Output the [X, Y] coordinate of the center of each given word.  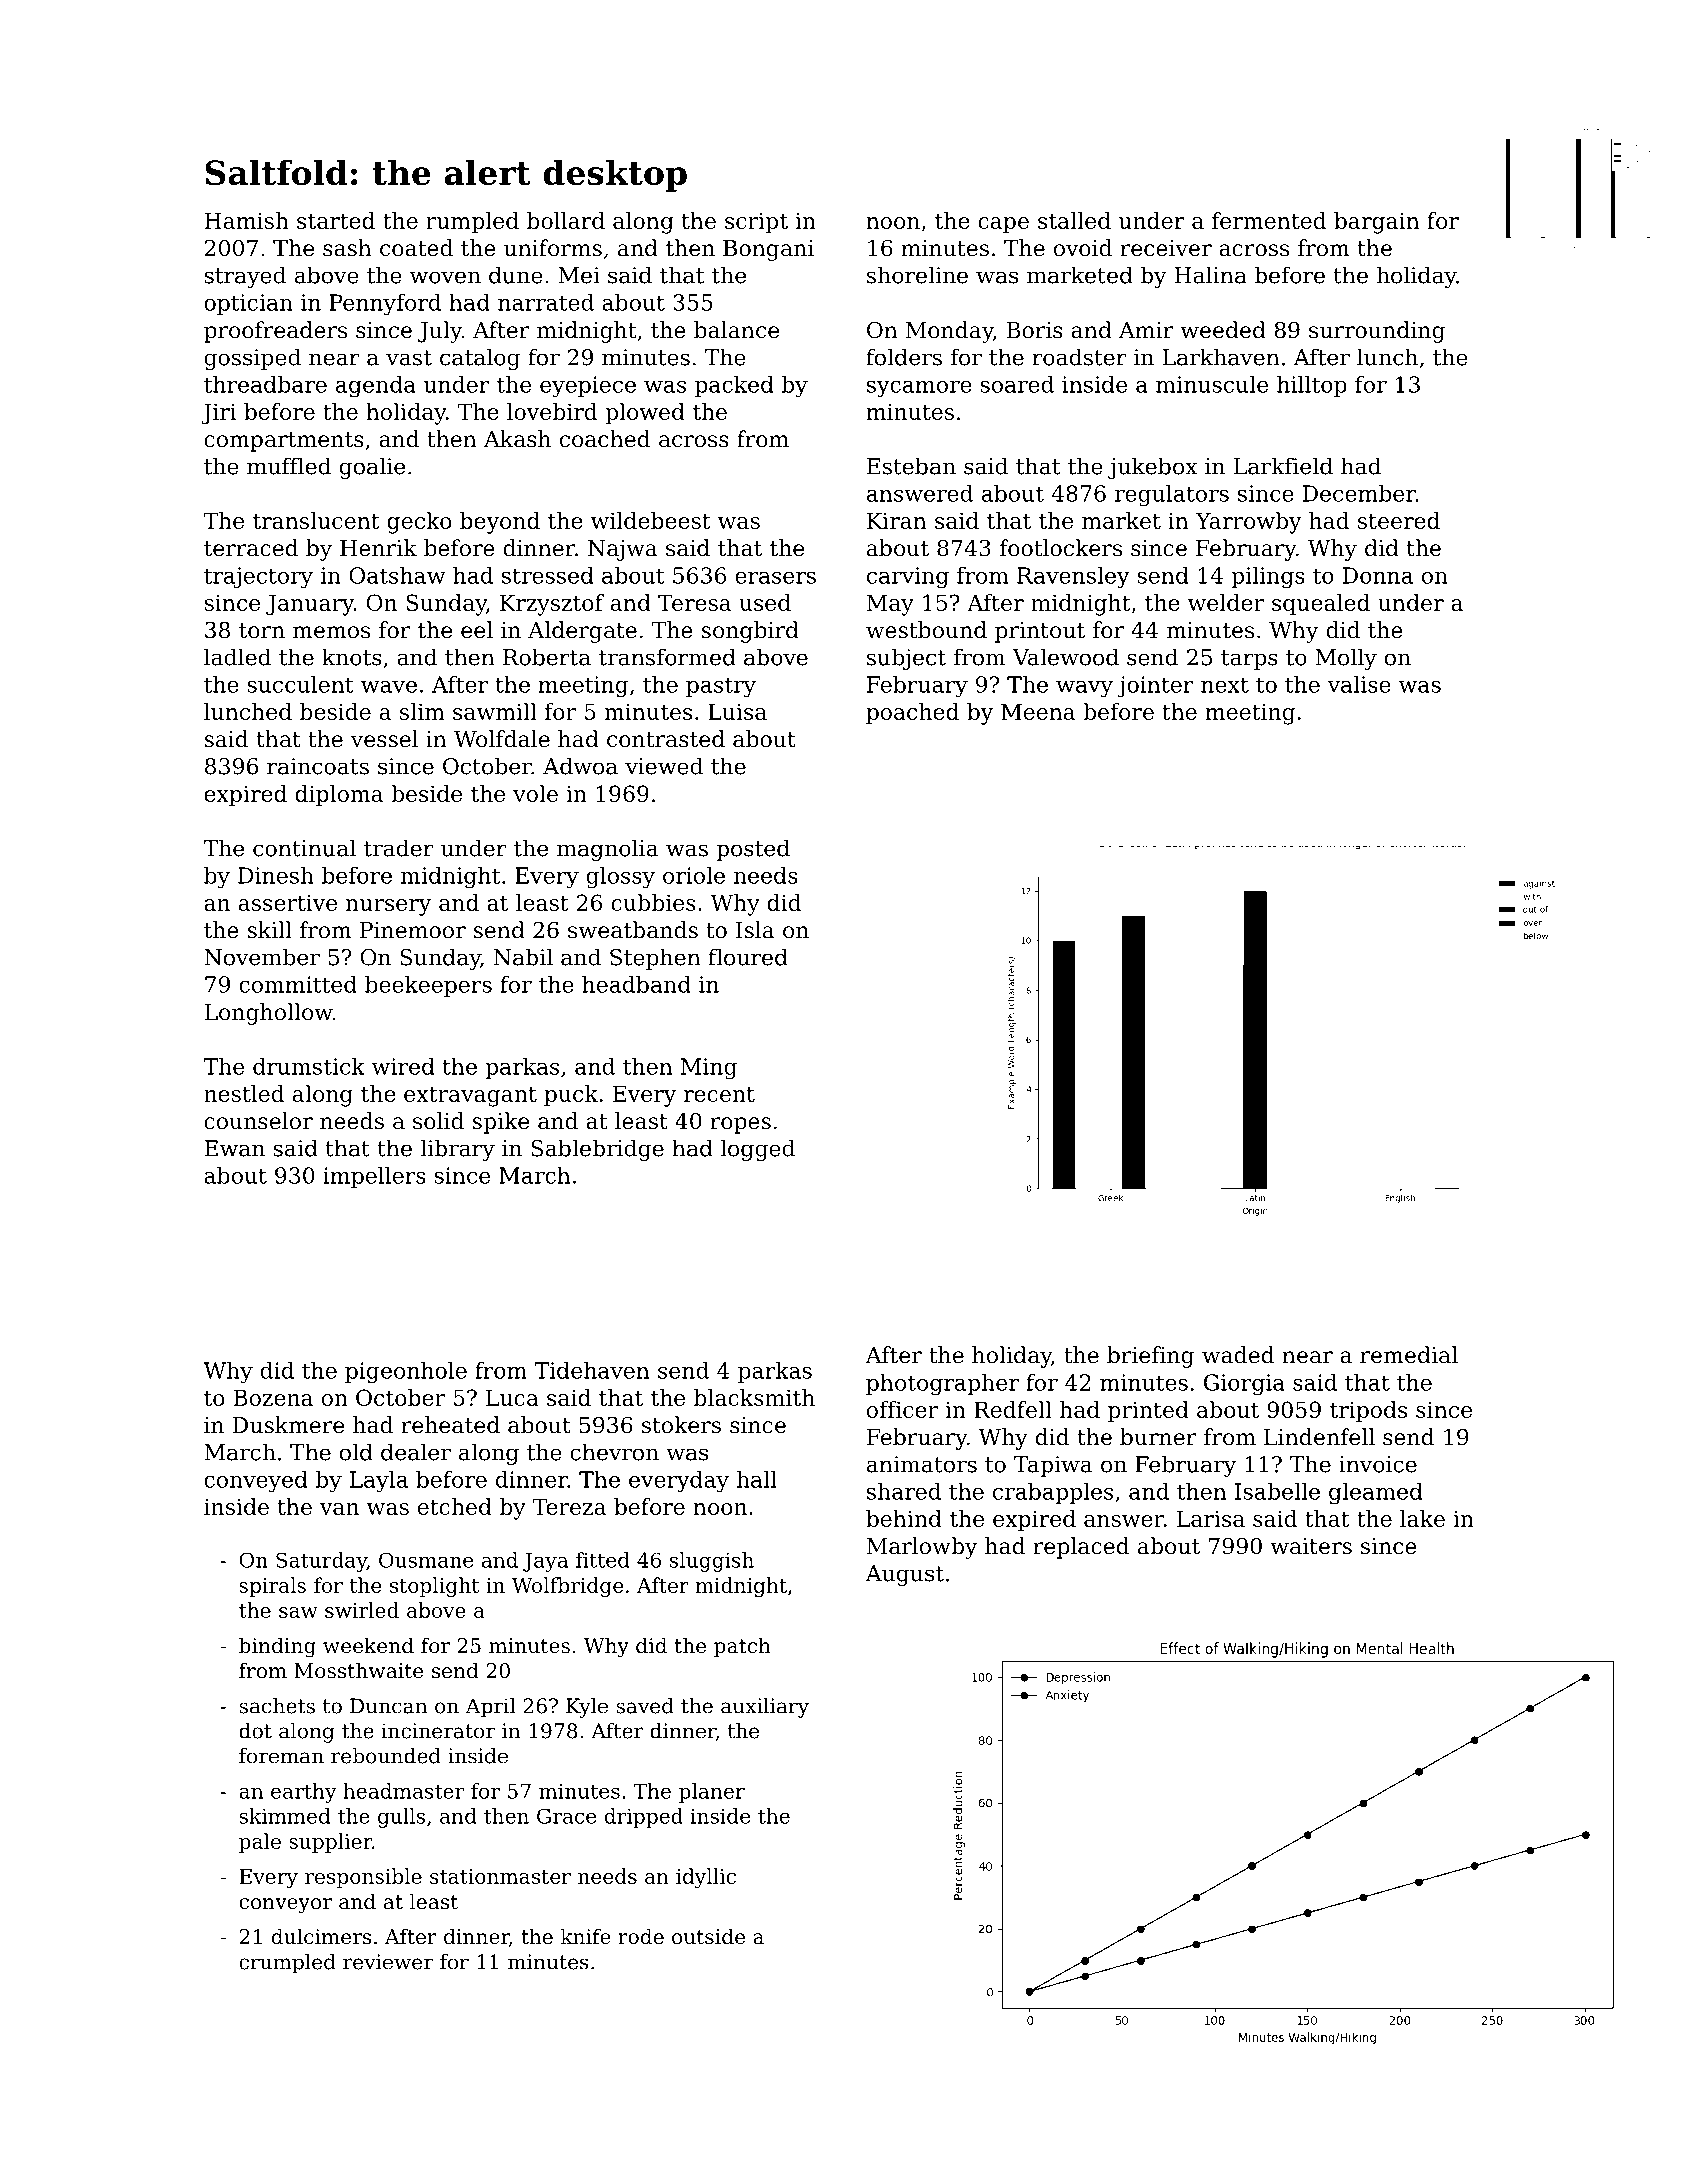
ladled [237, 657]
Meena [1038, 711]
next [1225, 685]
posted [753, 850]
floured [748, 957]
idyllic [706, 1878]
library [457, 1150]
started [336, 220]
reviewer [388, 1962]
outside [708, 1936]
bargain [1376, 223]
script [756, 223]
